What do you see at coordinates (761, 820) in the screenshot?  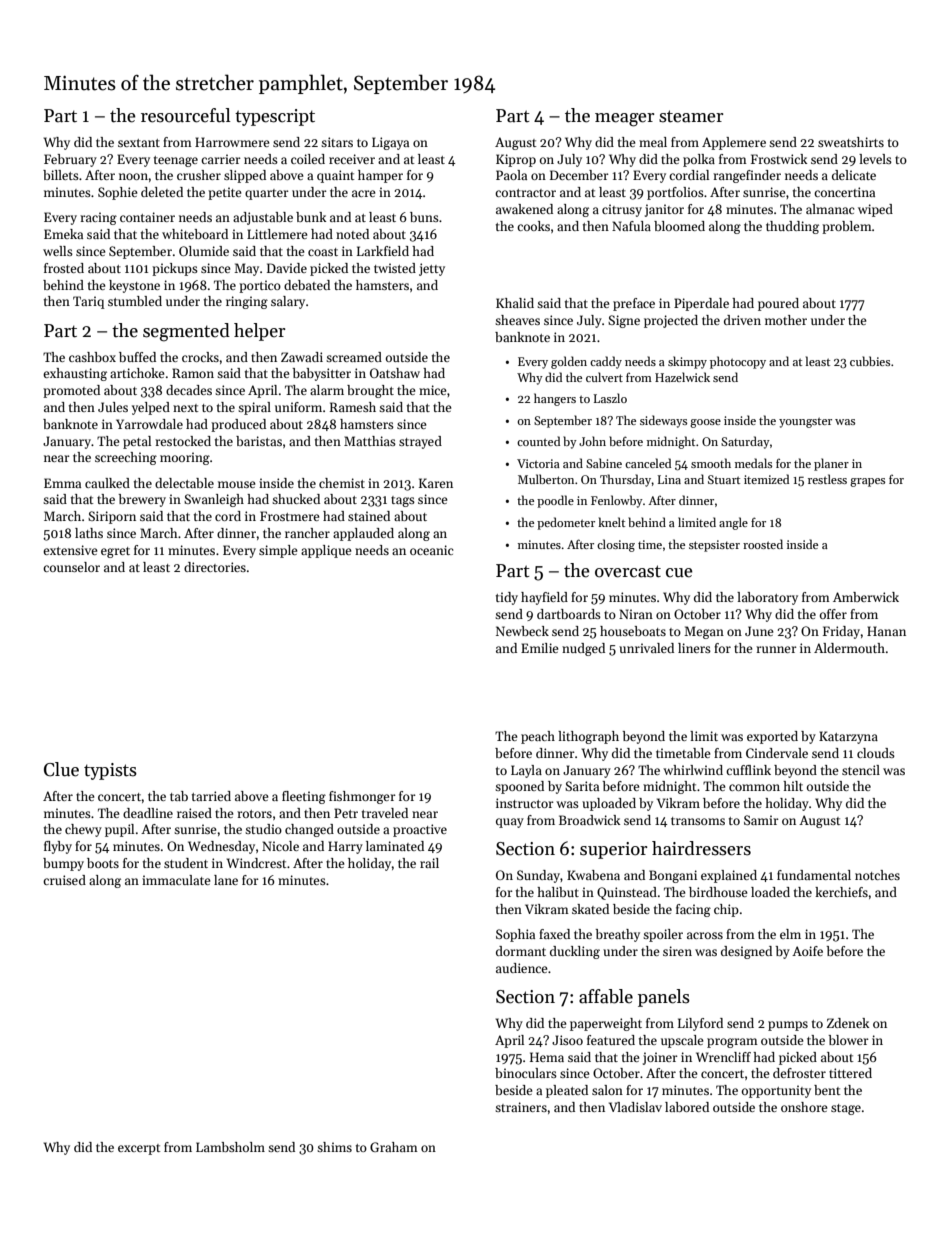 I see `Samir` at bounding box center [761, 820].
